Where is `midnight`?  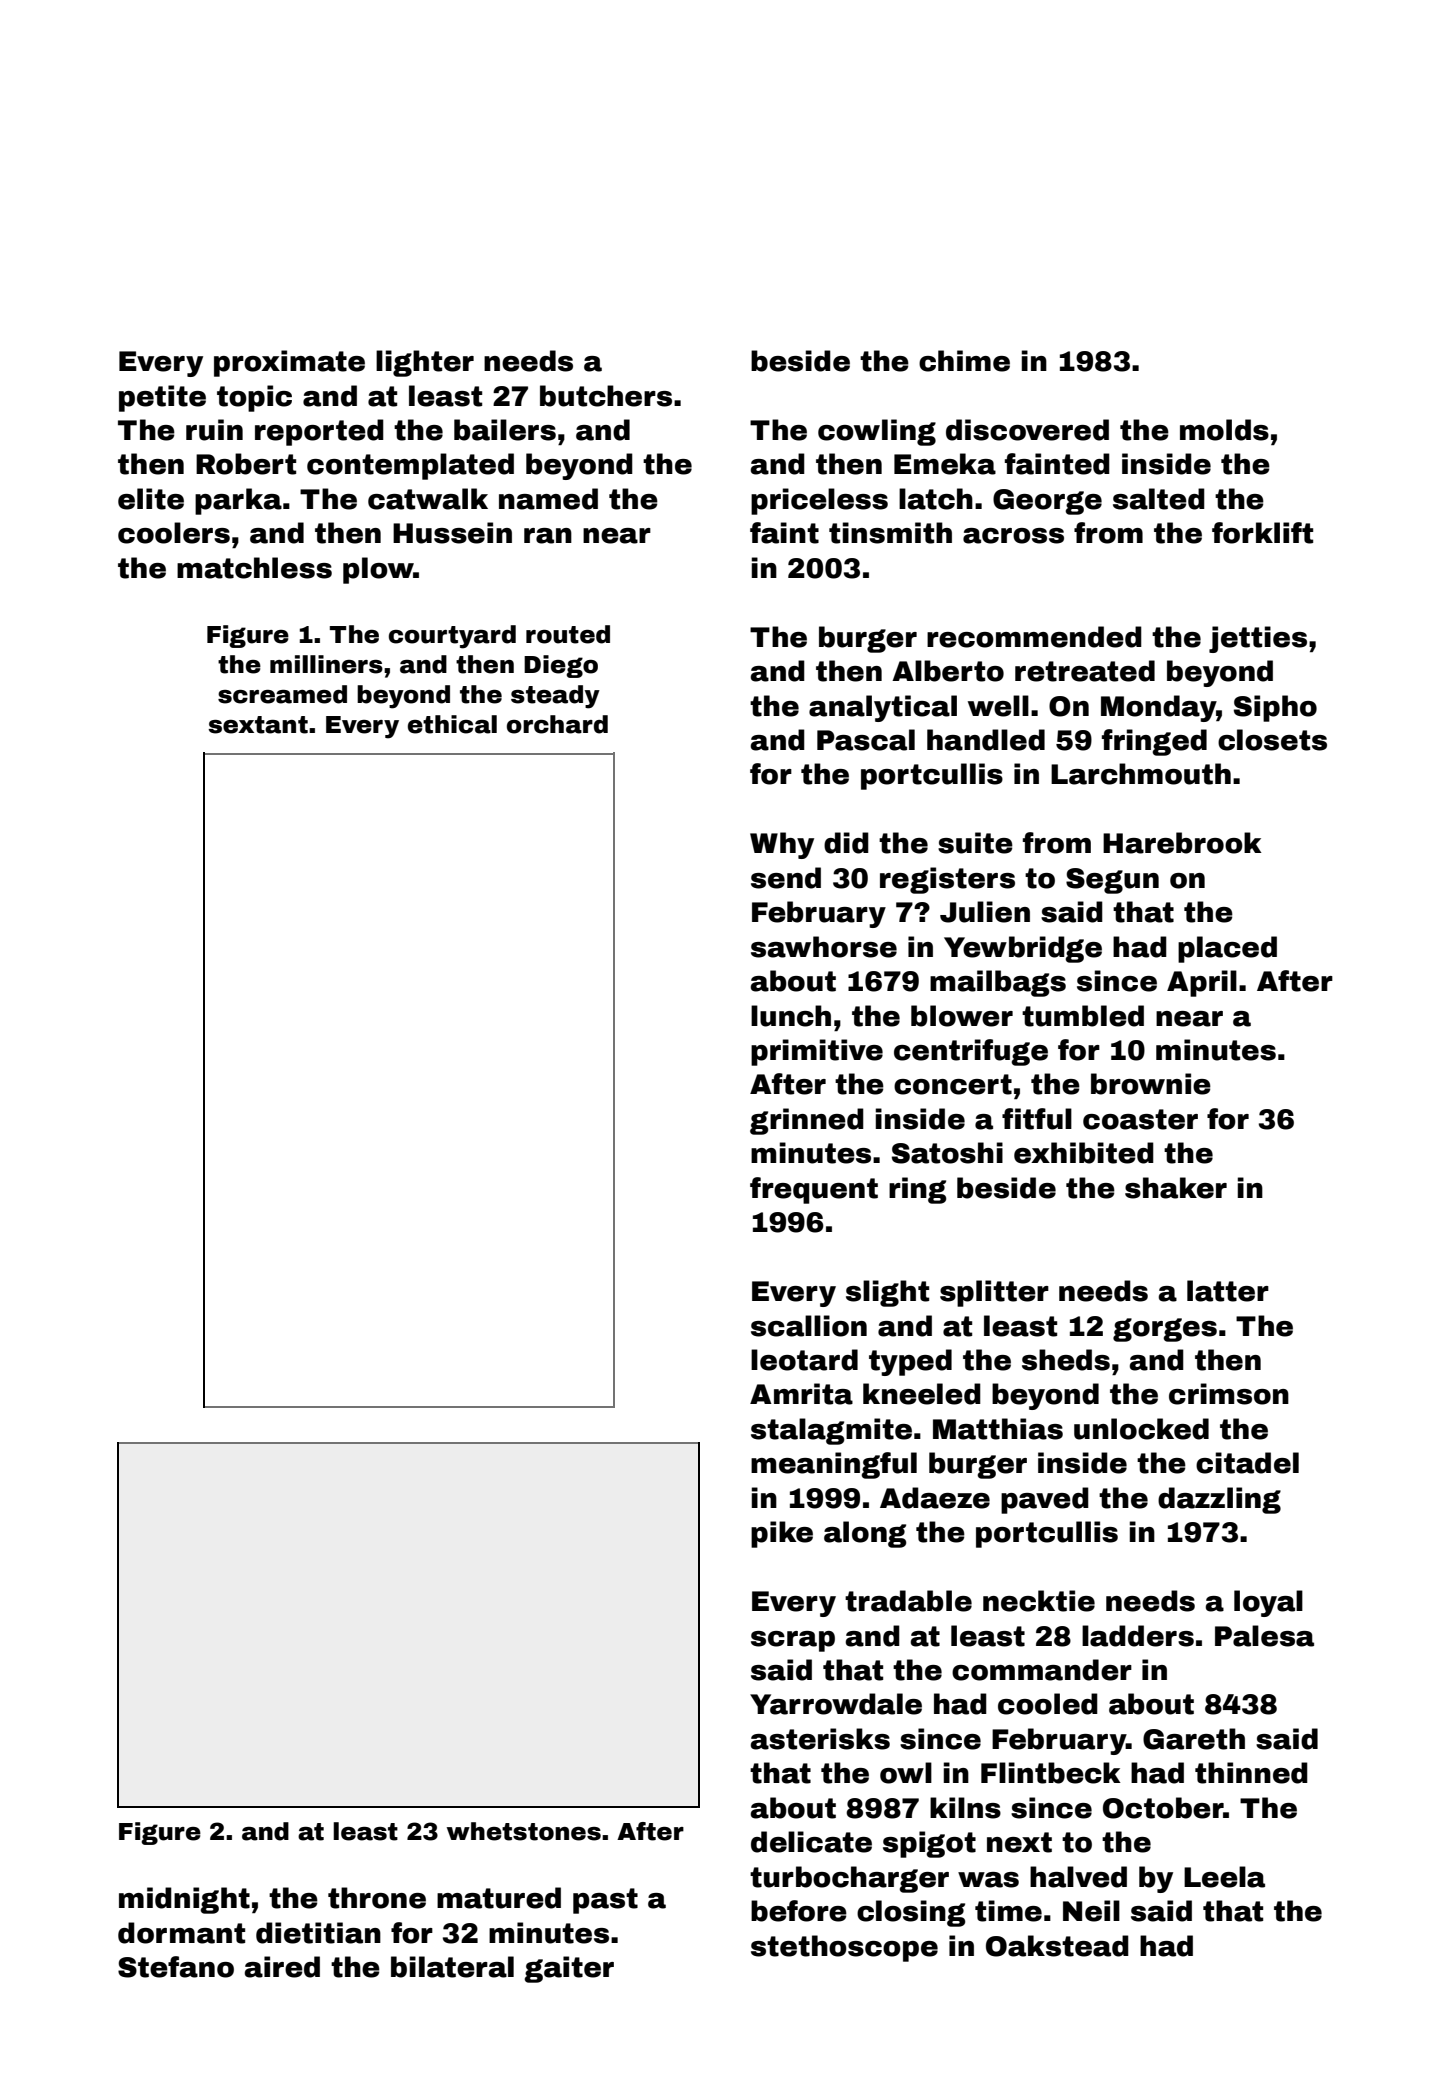 midnight is located at coordinates (184, 1900).
